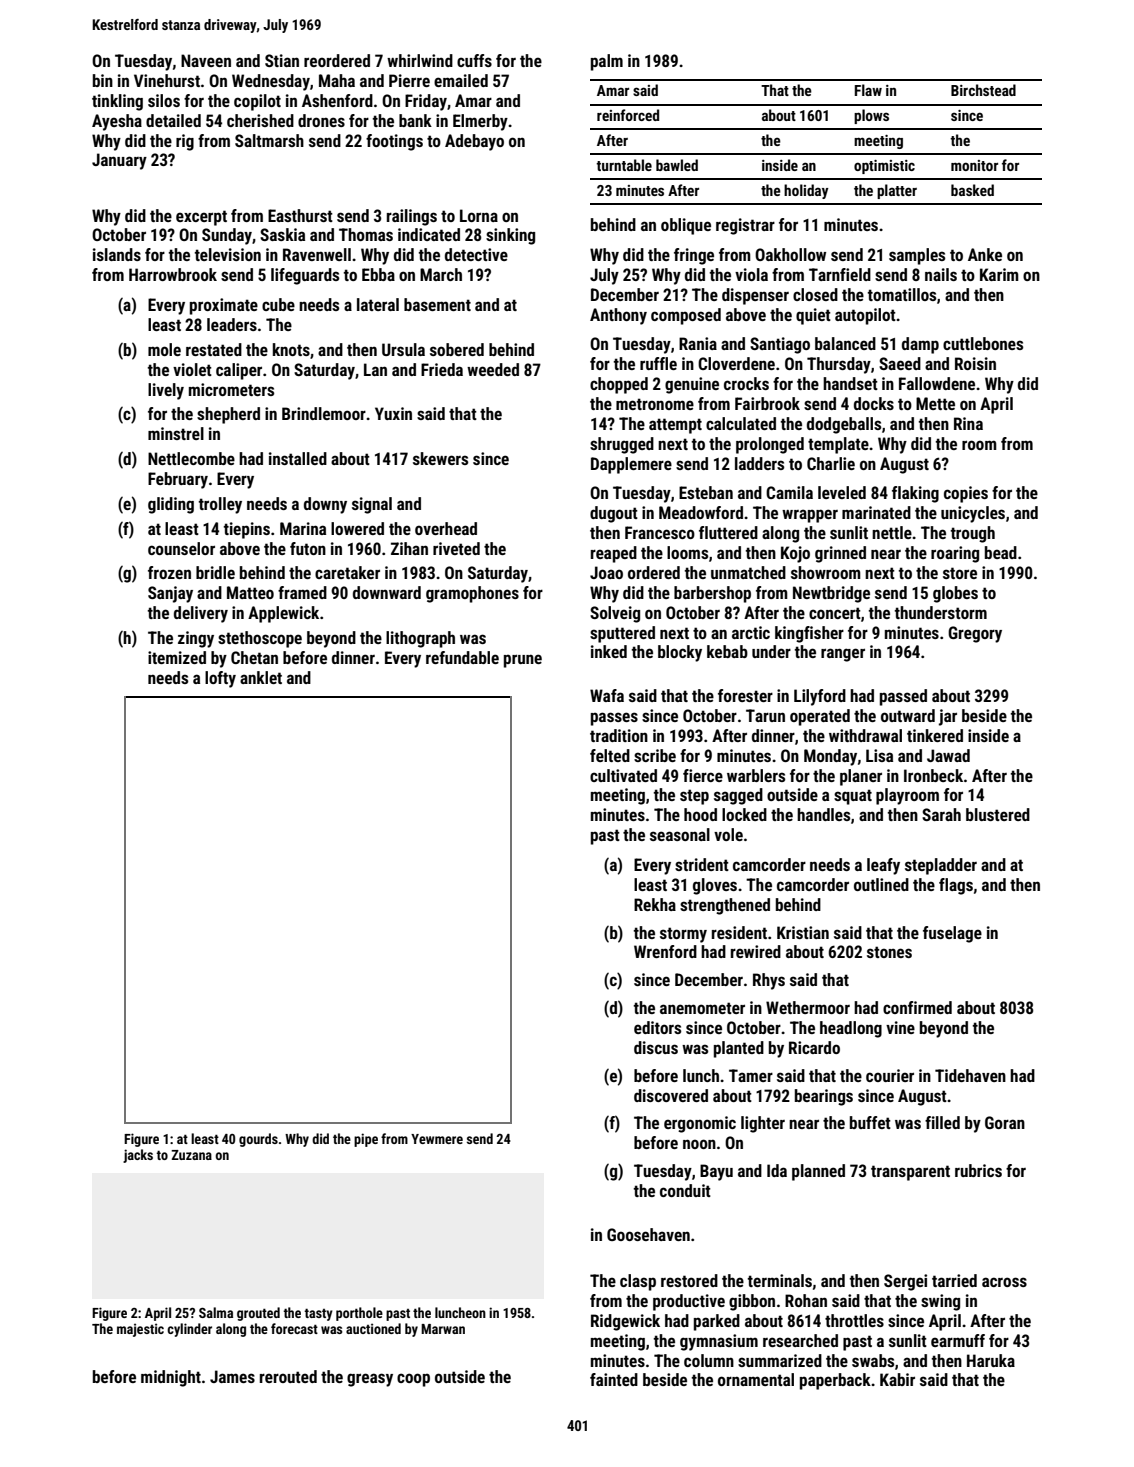 The image size is (1134, 1467). Describe the element at coordinates (665, 951) in the screenshot. I see `Wrenford` at that location.
